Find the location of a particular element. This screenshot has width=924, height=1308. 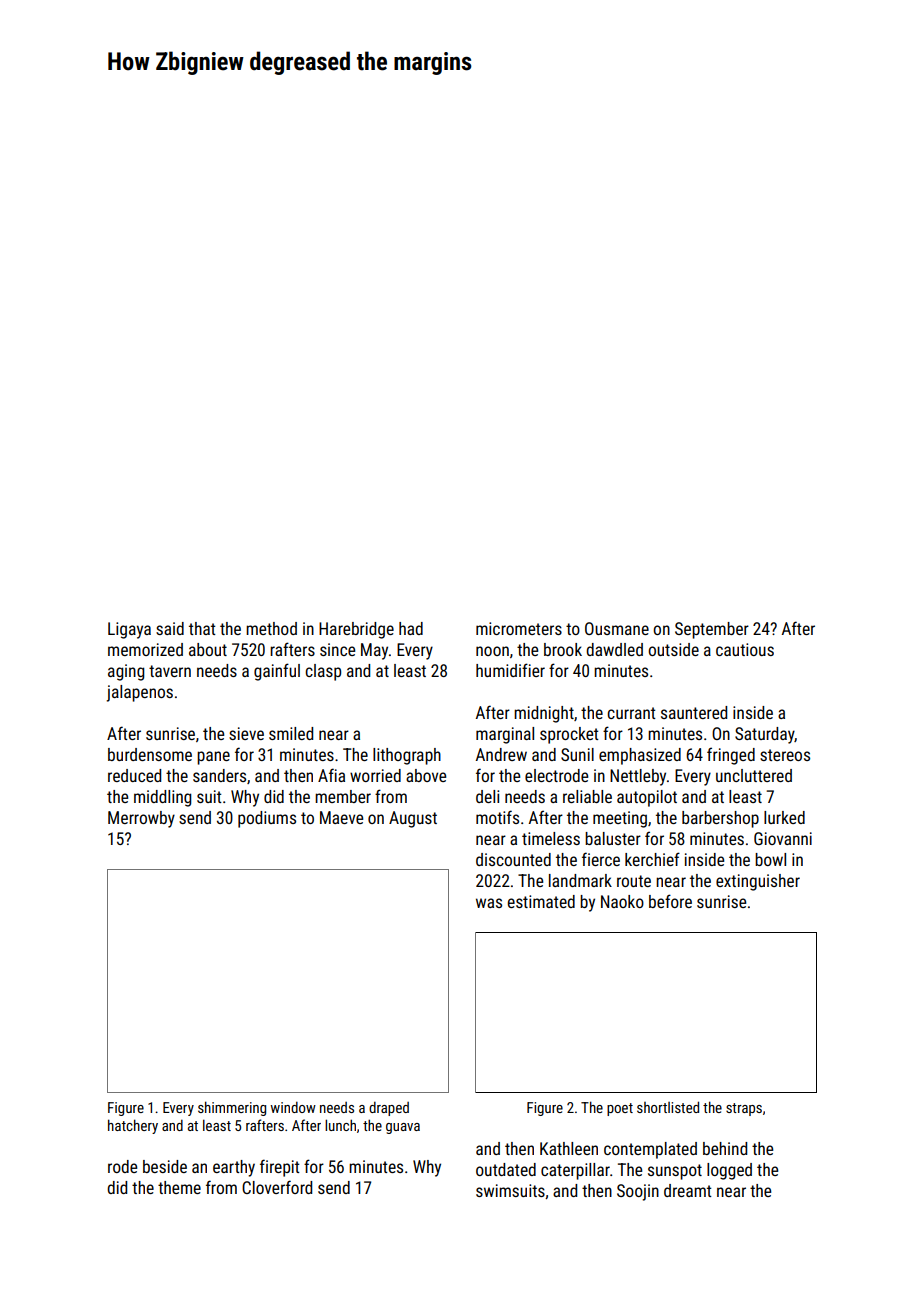

extinguisher is located at coordinates (758, 882).
